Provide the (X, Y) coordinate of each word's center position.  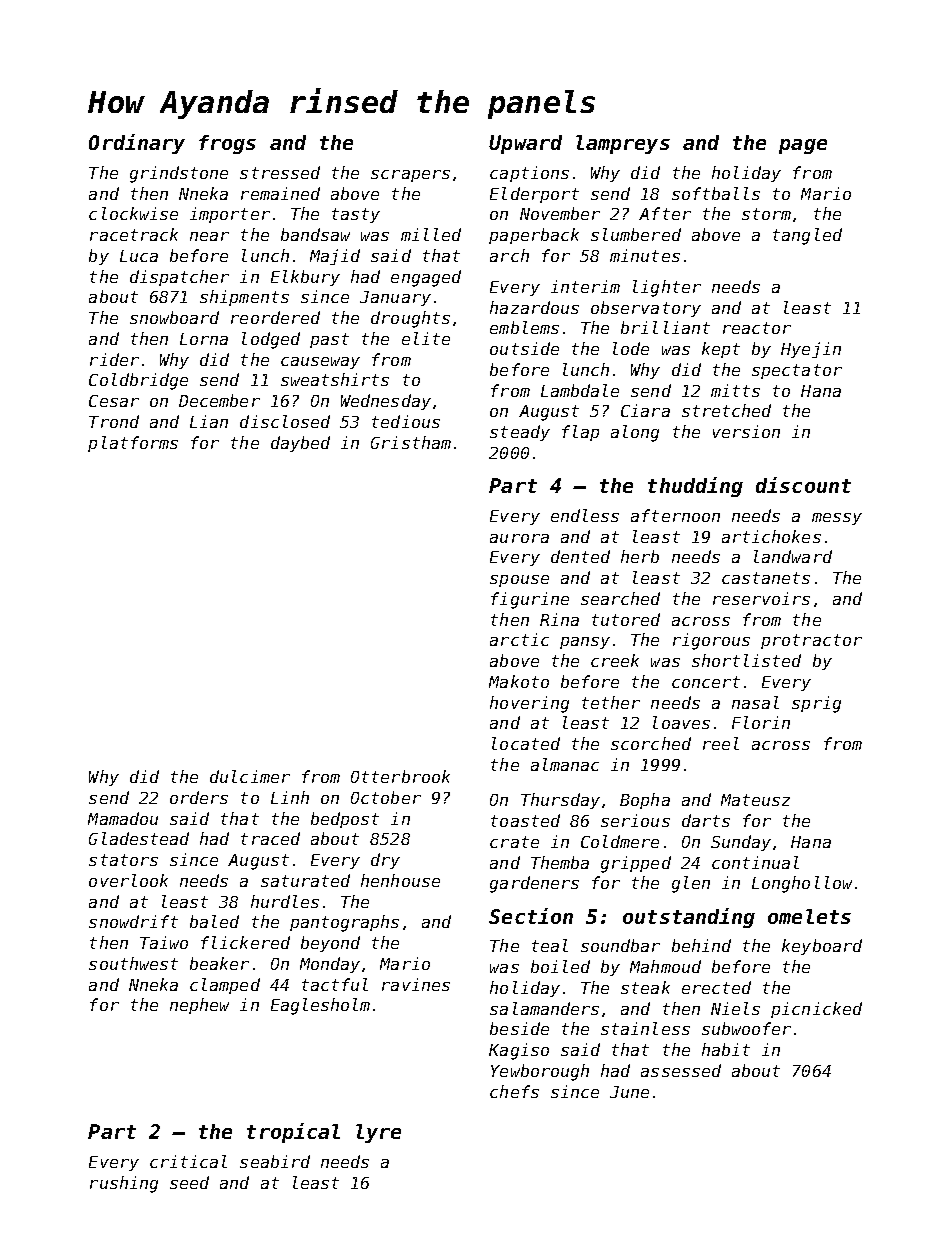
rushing (124, 1184)
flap (580, 433)
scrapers (410, 176)
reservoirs (761, 598)
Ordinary (137, 144)
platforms (133, 444)
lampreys (623, 144)
